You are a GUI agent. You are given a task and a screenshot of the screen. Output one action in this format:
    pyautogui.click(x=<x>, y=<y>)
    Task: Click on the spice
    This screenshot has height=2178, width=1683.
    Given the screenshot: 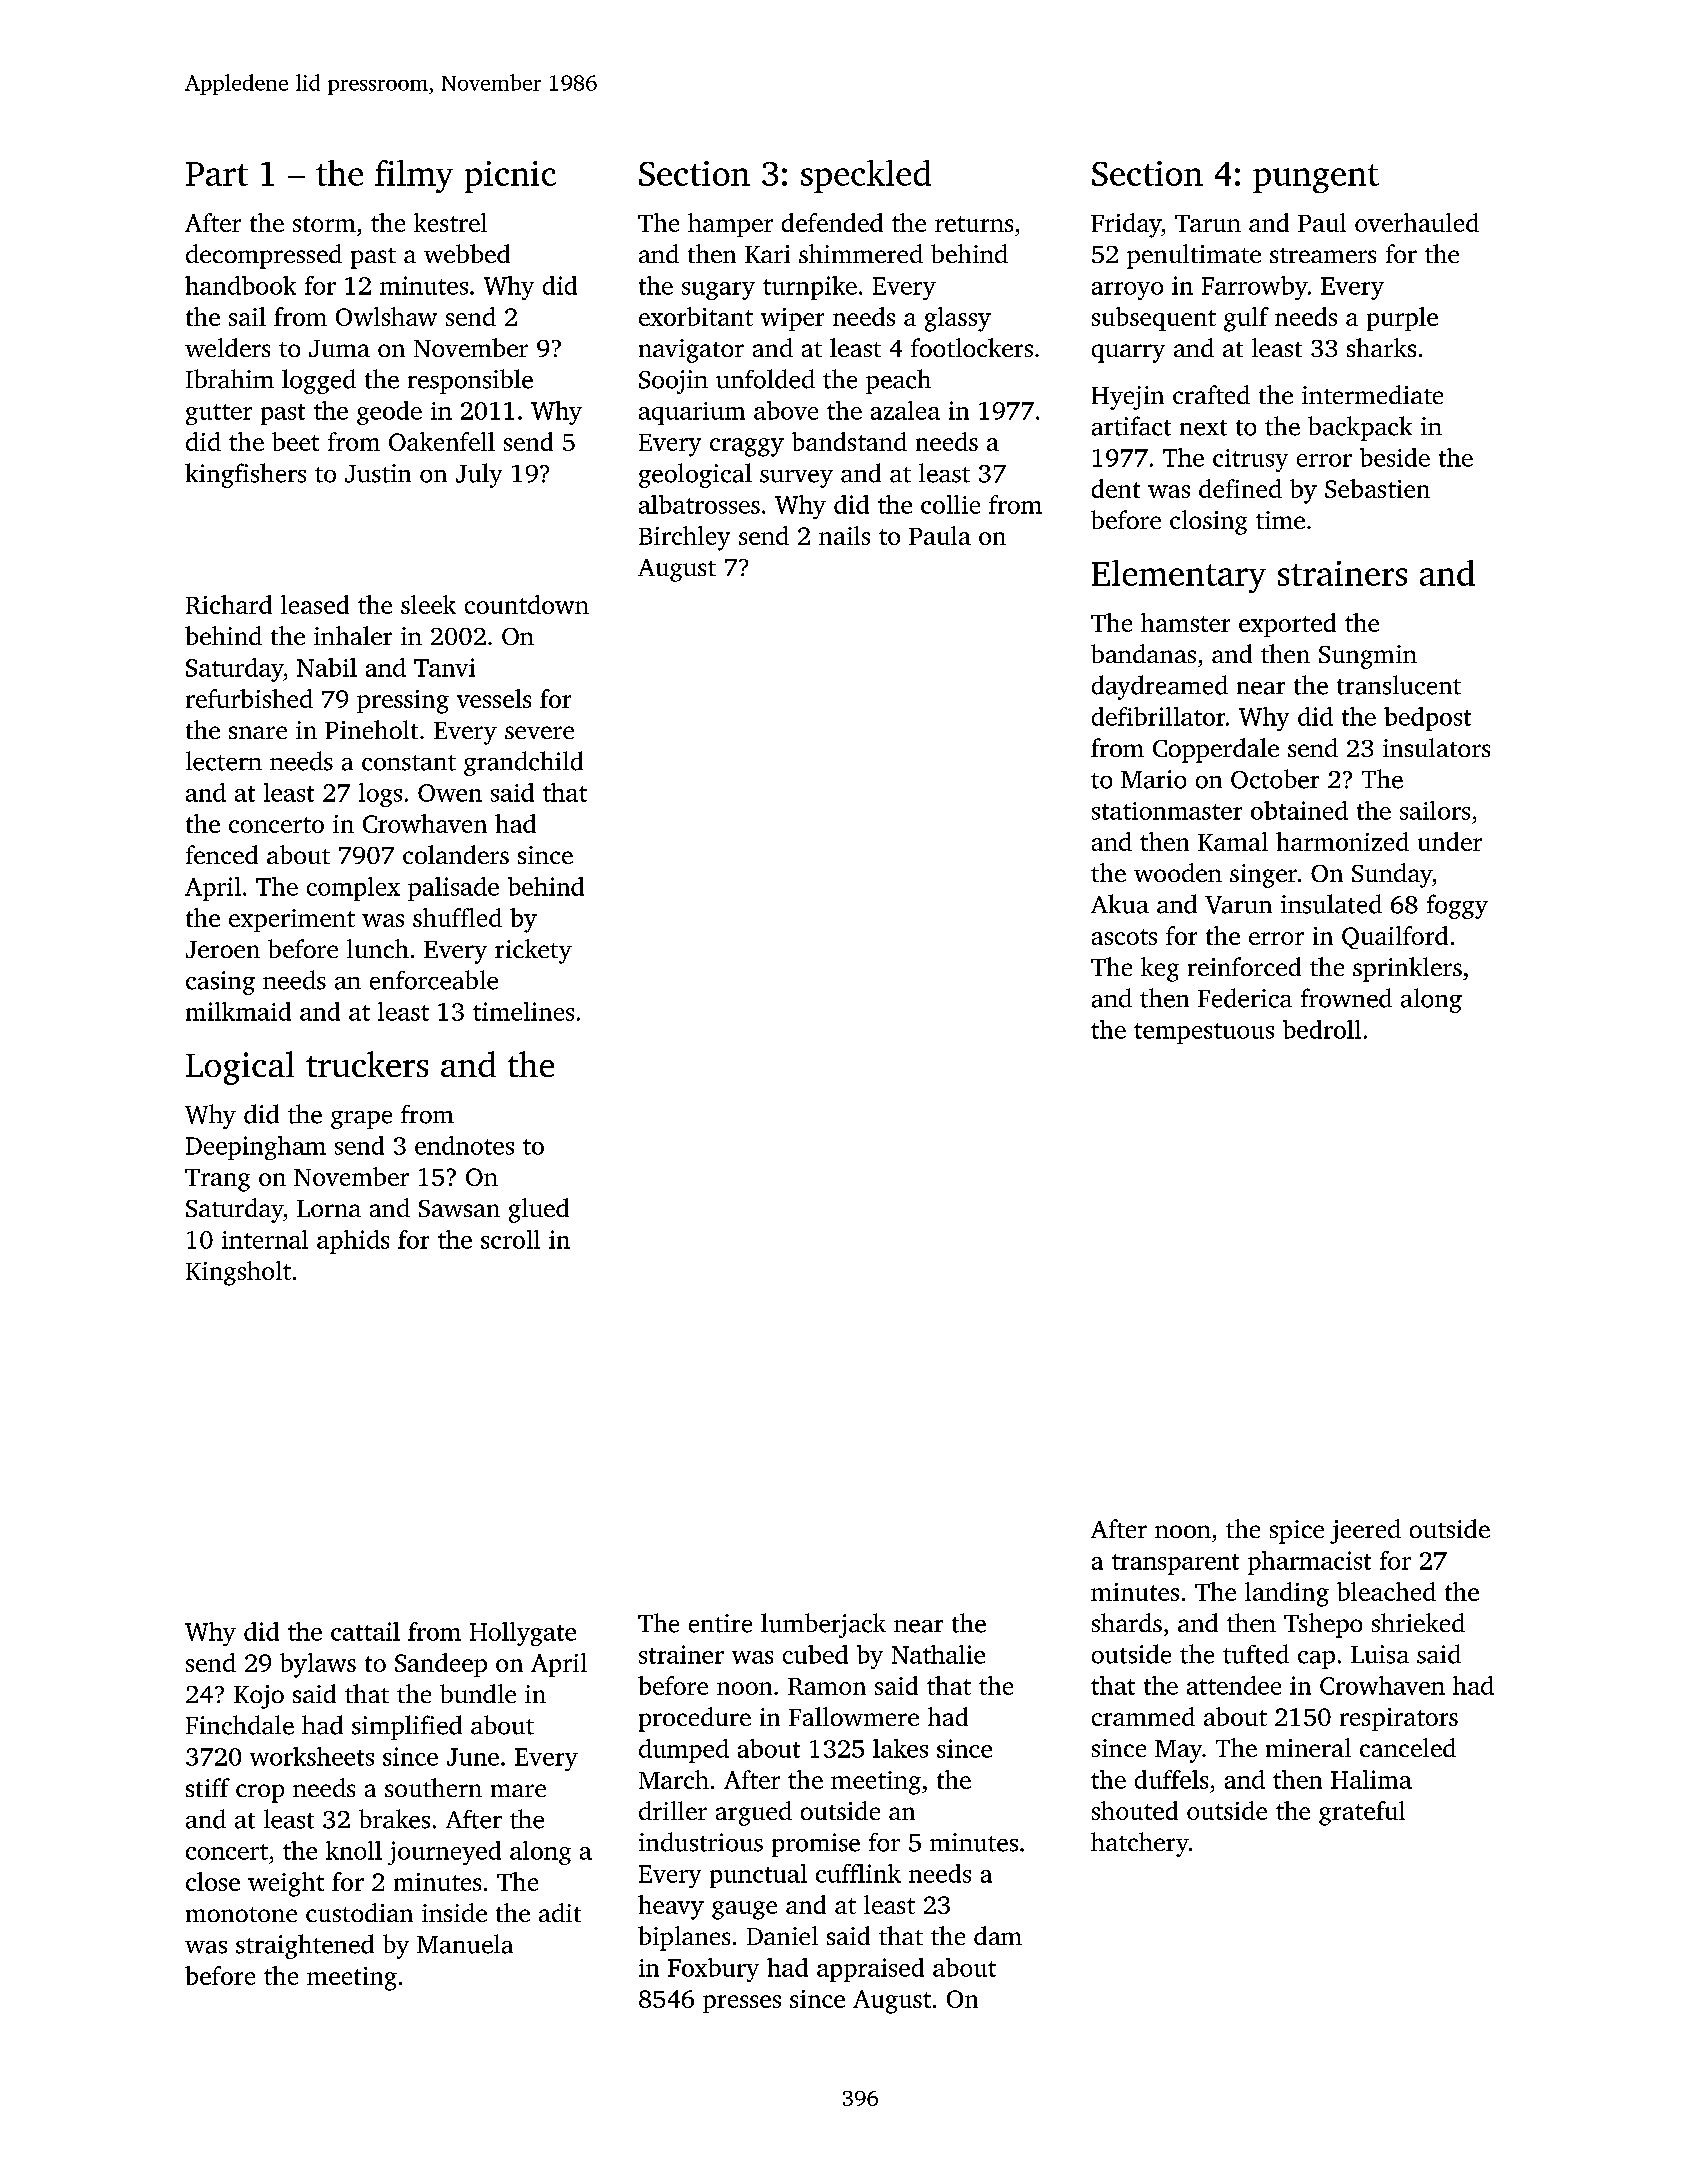 What is the action you would take?
    pyautogui.click(x=1297, y=1532)
